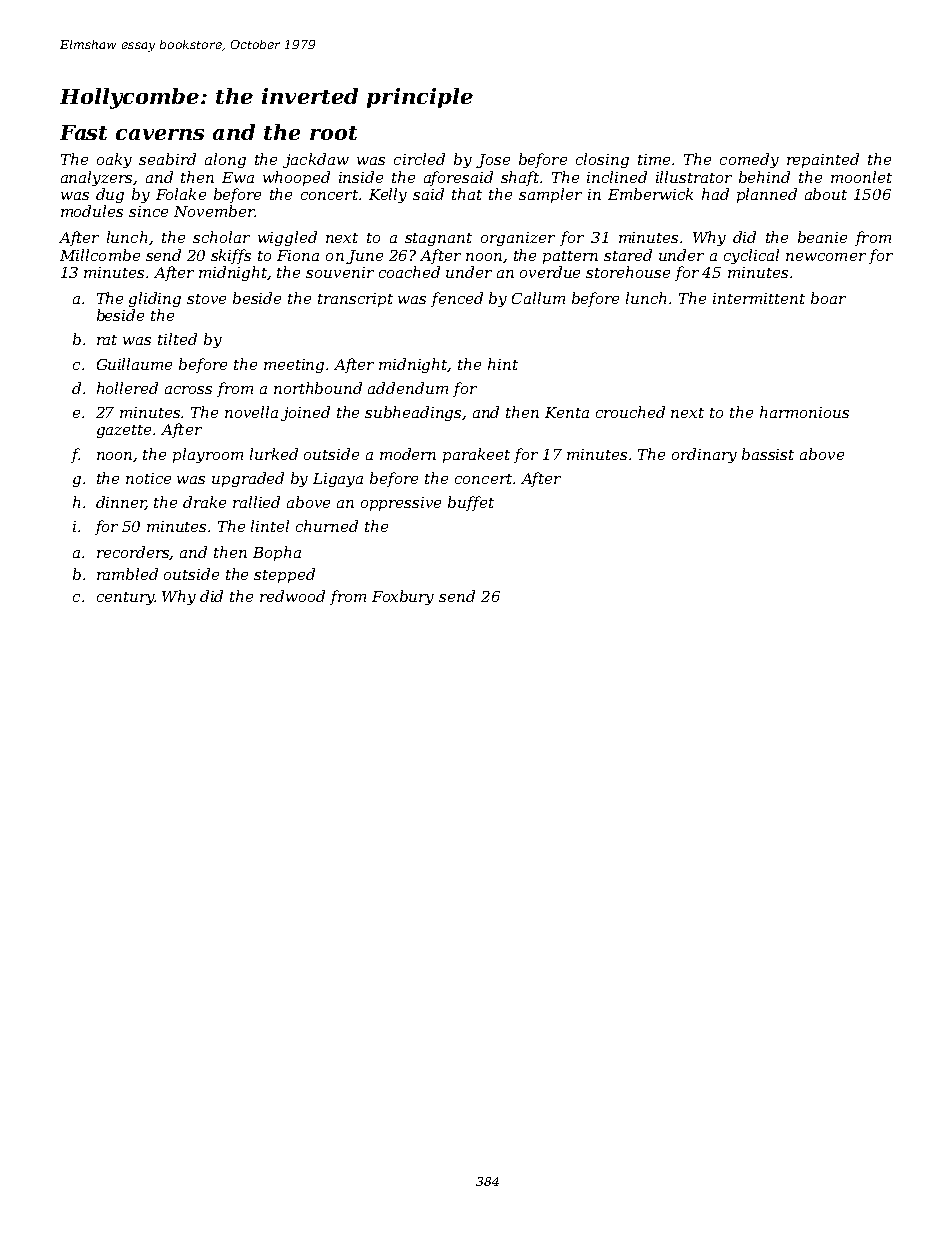 This image has width=952, height=1233. Describe the element at coordinates (248, 479) in the image. I see `upgraded` at that location.
